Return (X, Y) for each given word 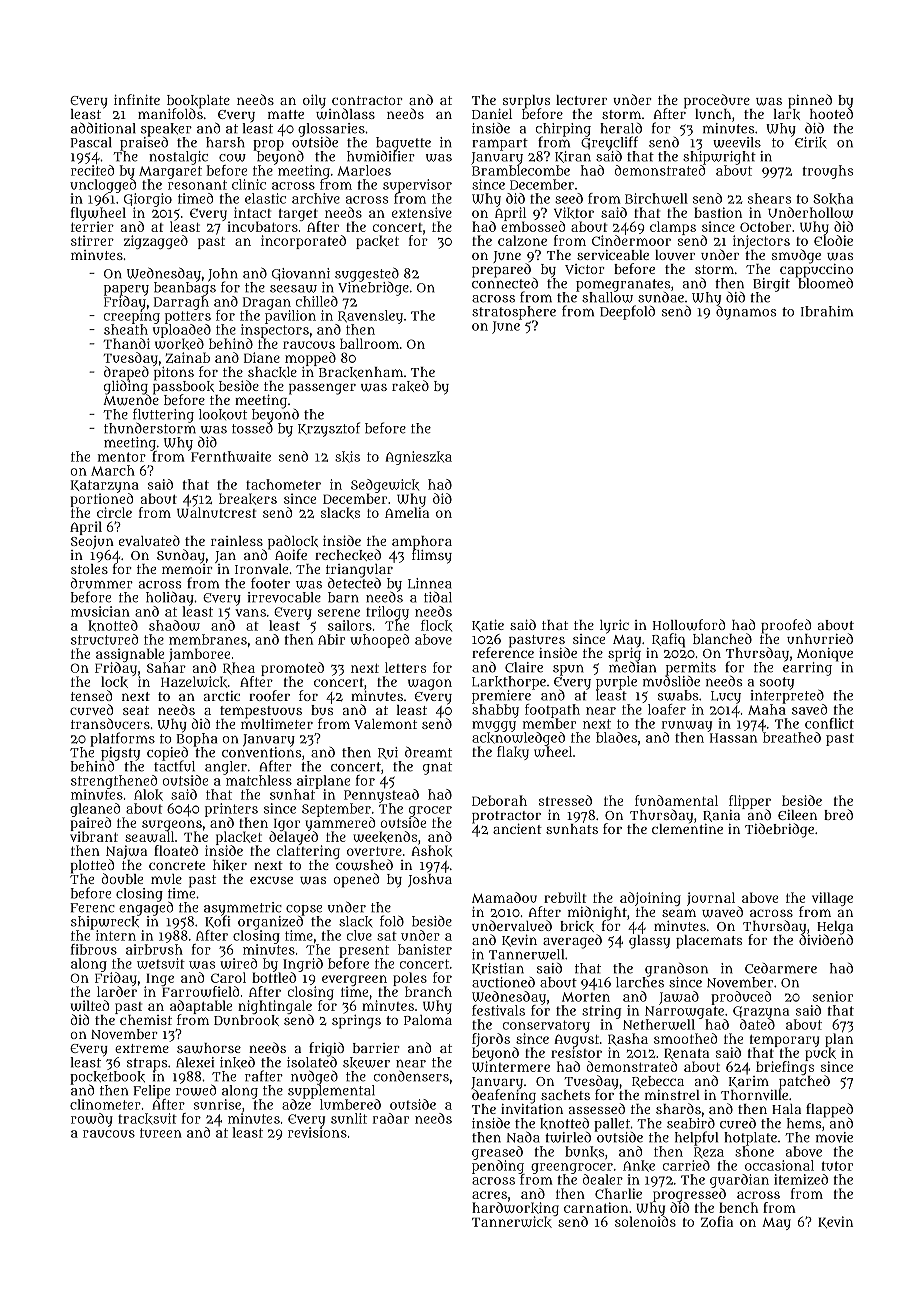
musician (100, 611)
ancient (517, 828)
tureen (161, 1133)
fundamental (676, 800)
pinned (810, 101)
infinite (137, 99)
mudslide (671, 681)
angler (226, 768)
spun (568, 670)
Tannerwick (512, 1222)
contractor (367, 100)
